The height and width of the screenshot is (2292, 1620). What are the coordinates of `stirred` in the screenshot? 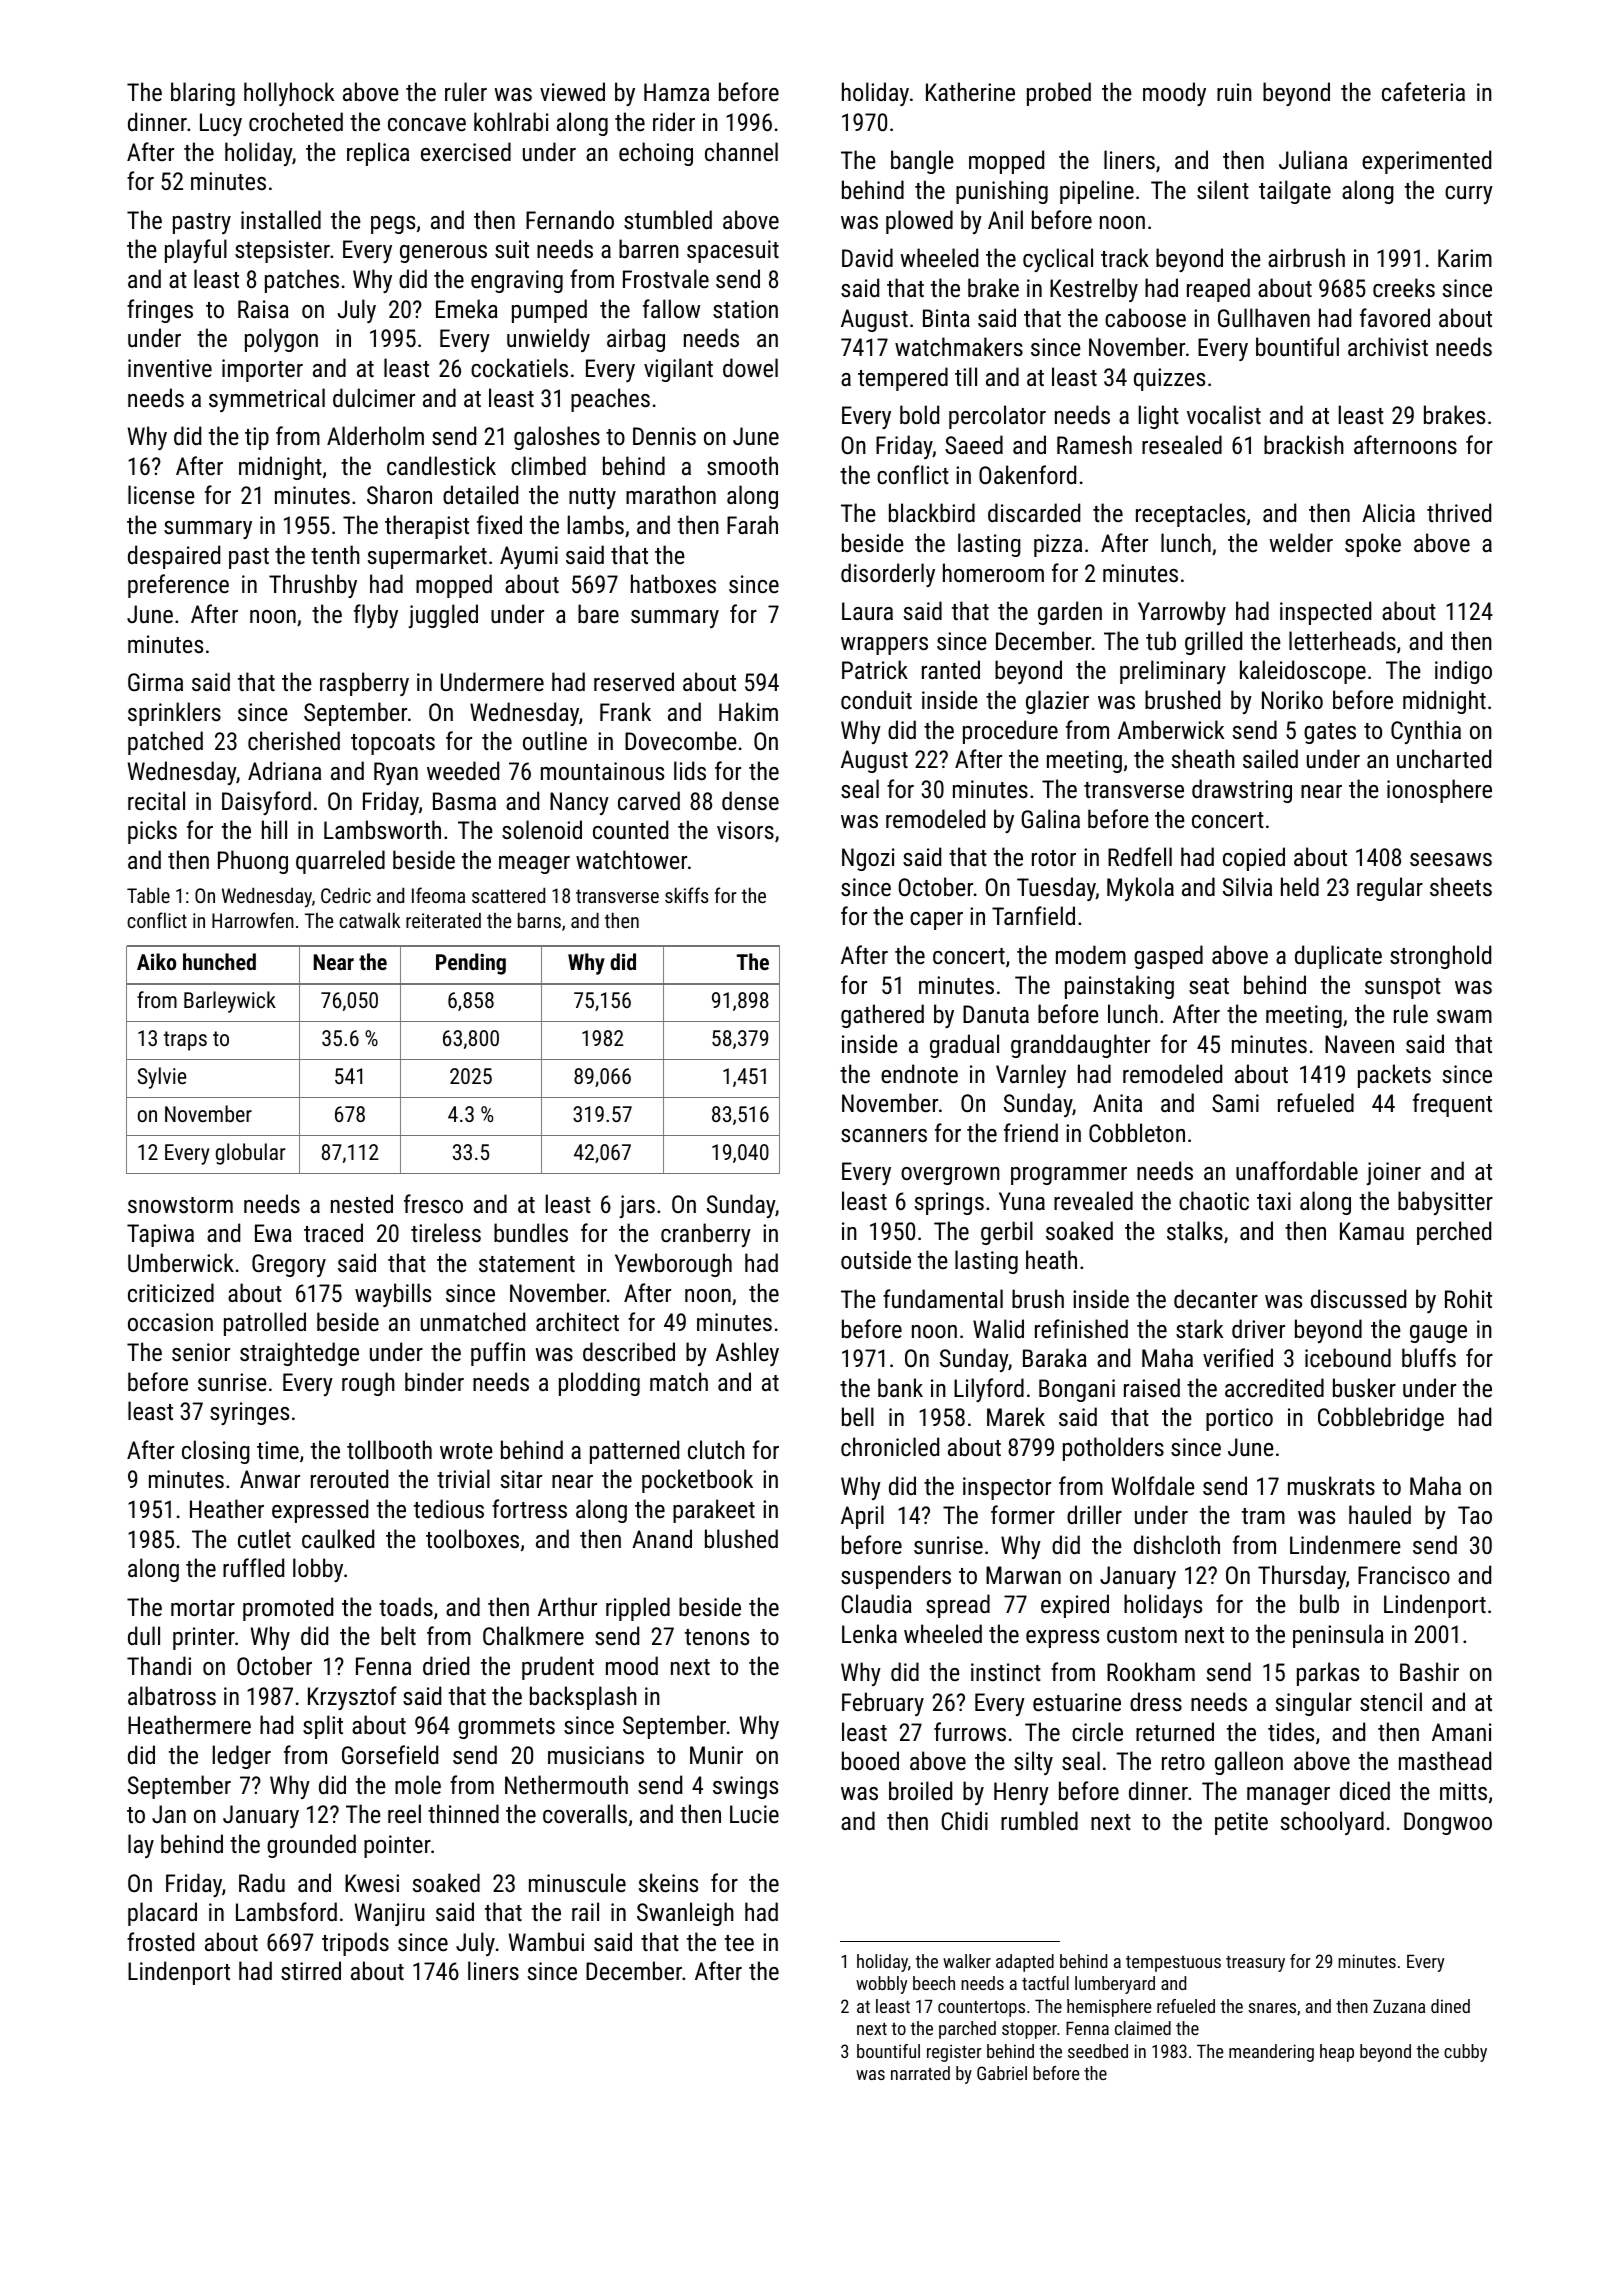 It's located at (311, 1970).
